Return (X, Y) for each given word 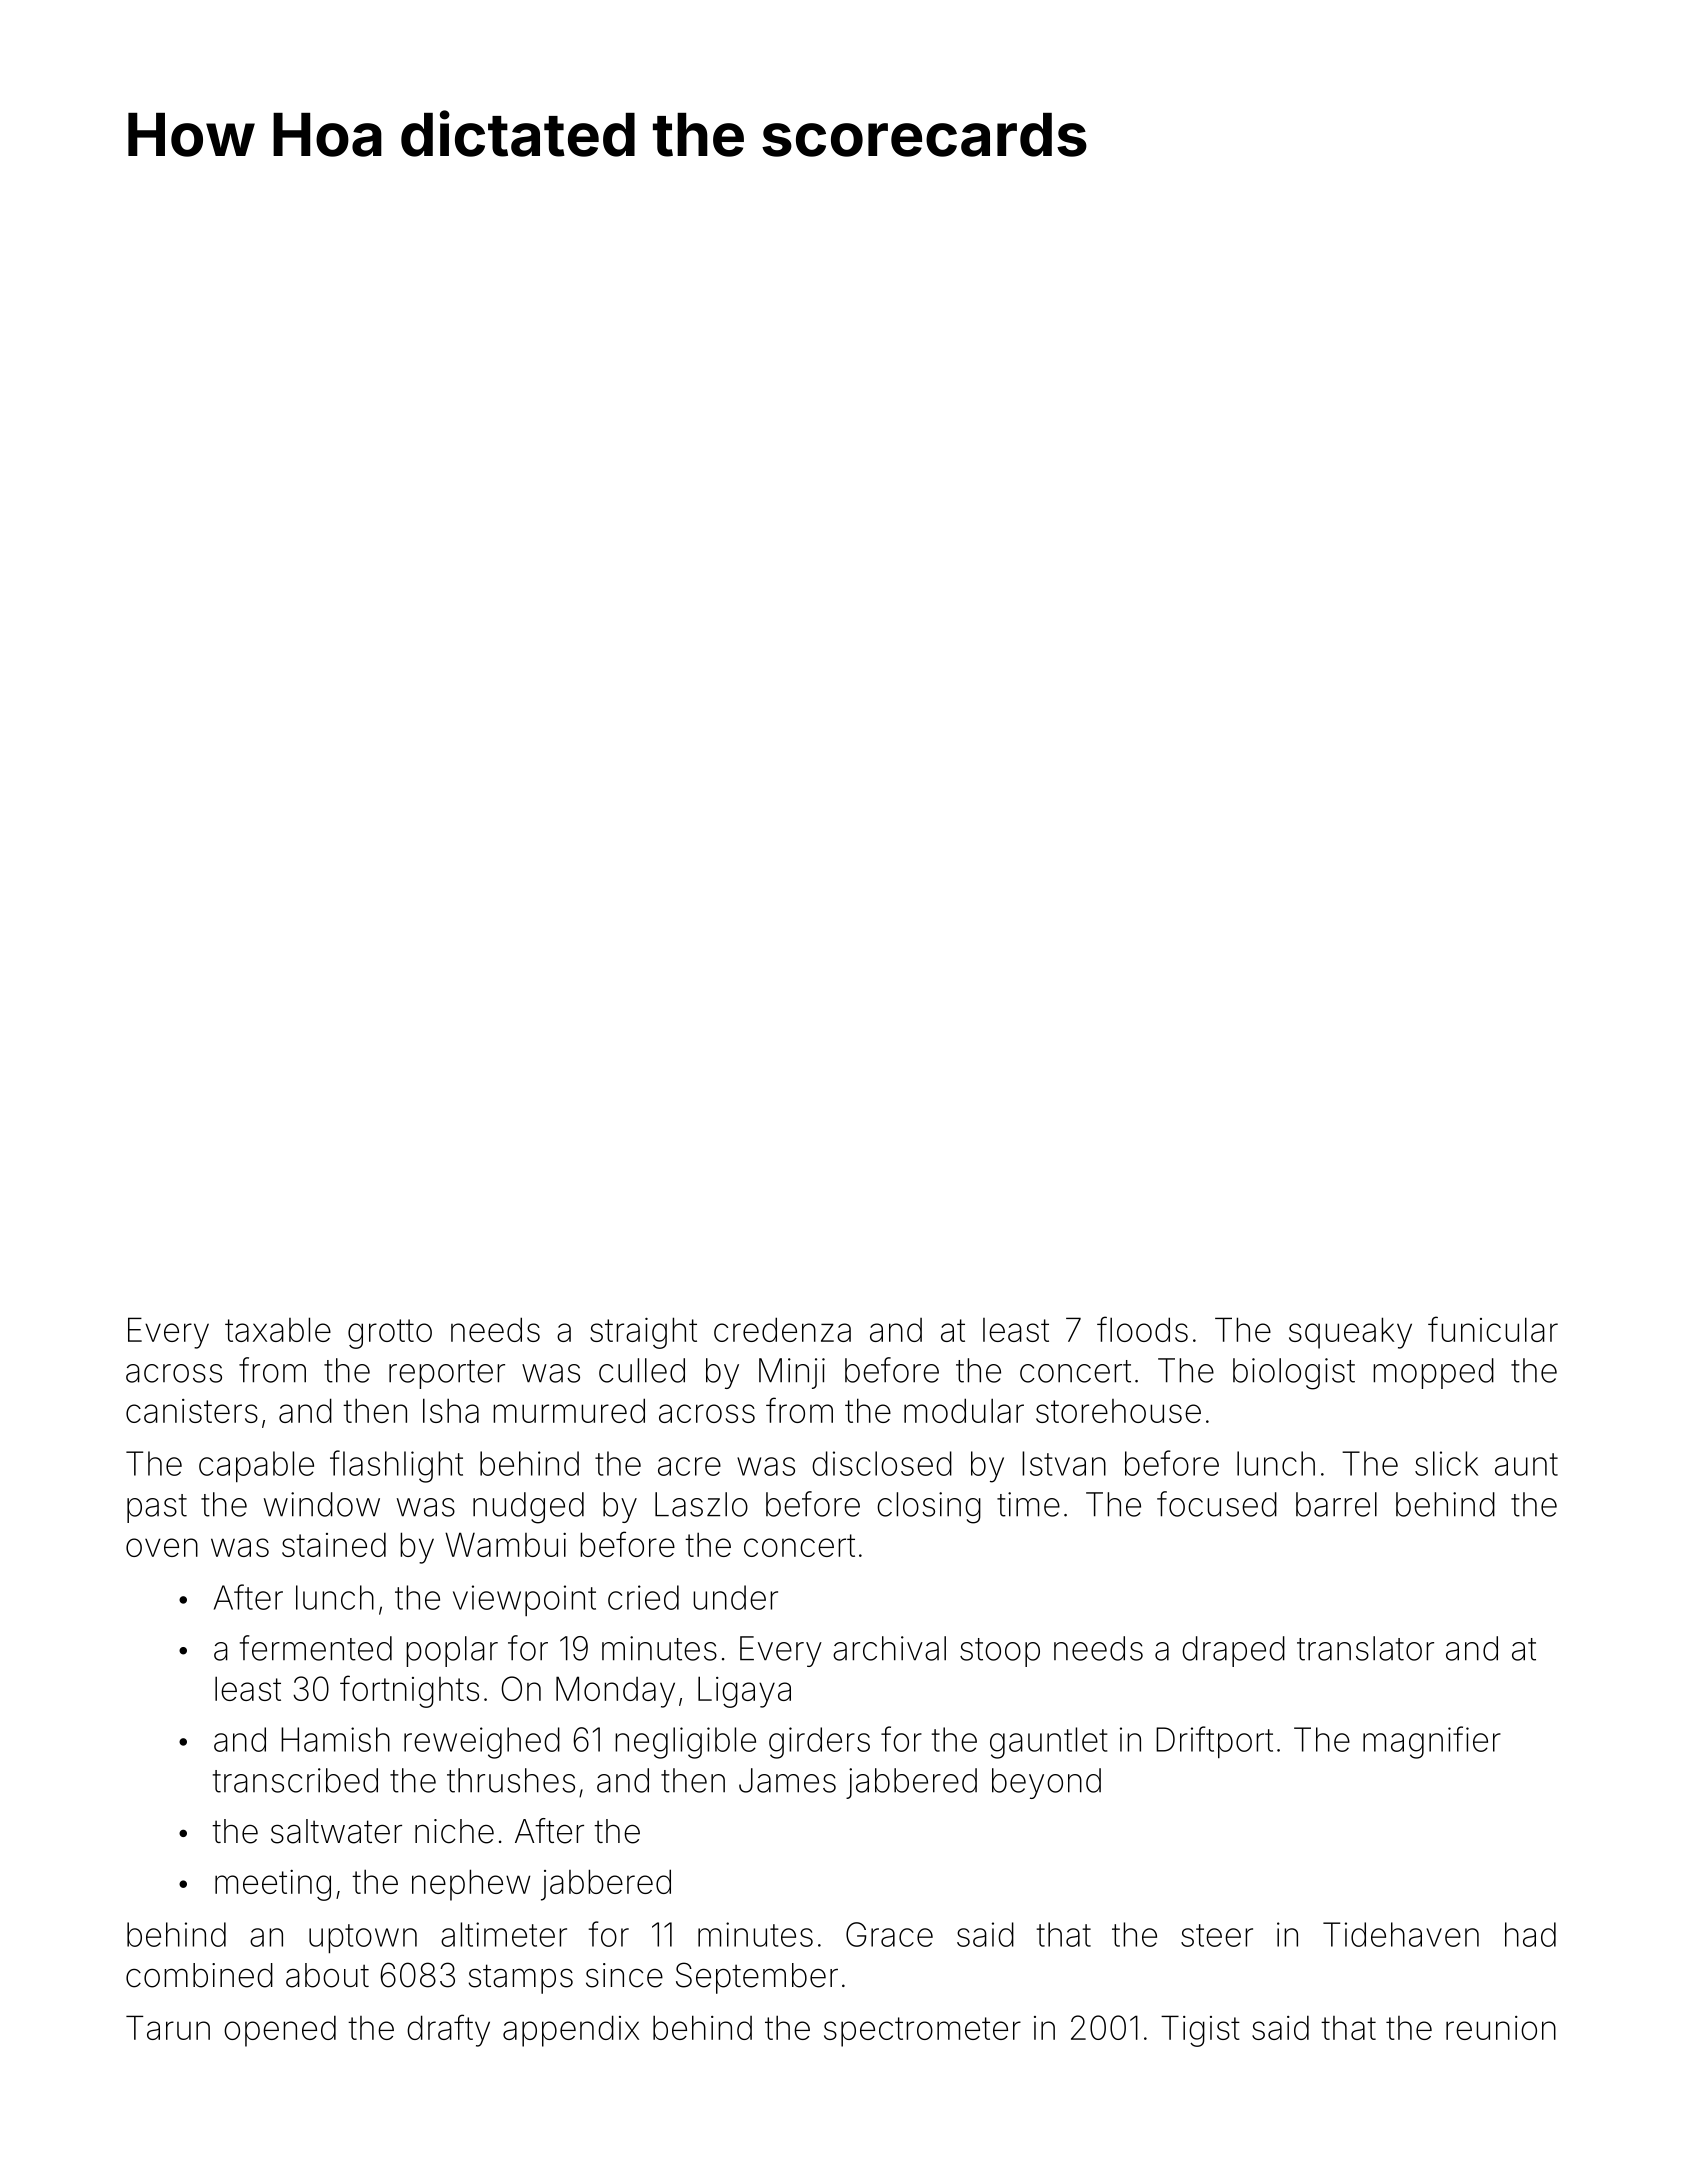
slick (1446, 1463)
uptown (363, 1938)
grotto (390, 1334)
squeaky (1350, 1333)
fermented (316, 1648)
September (757, 1978)
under (735, 1597)
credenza (782, 1329)
